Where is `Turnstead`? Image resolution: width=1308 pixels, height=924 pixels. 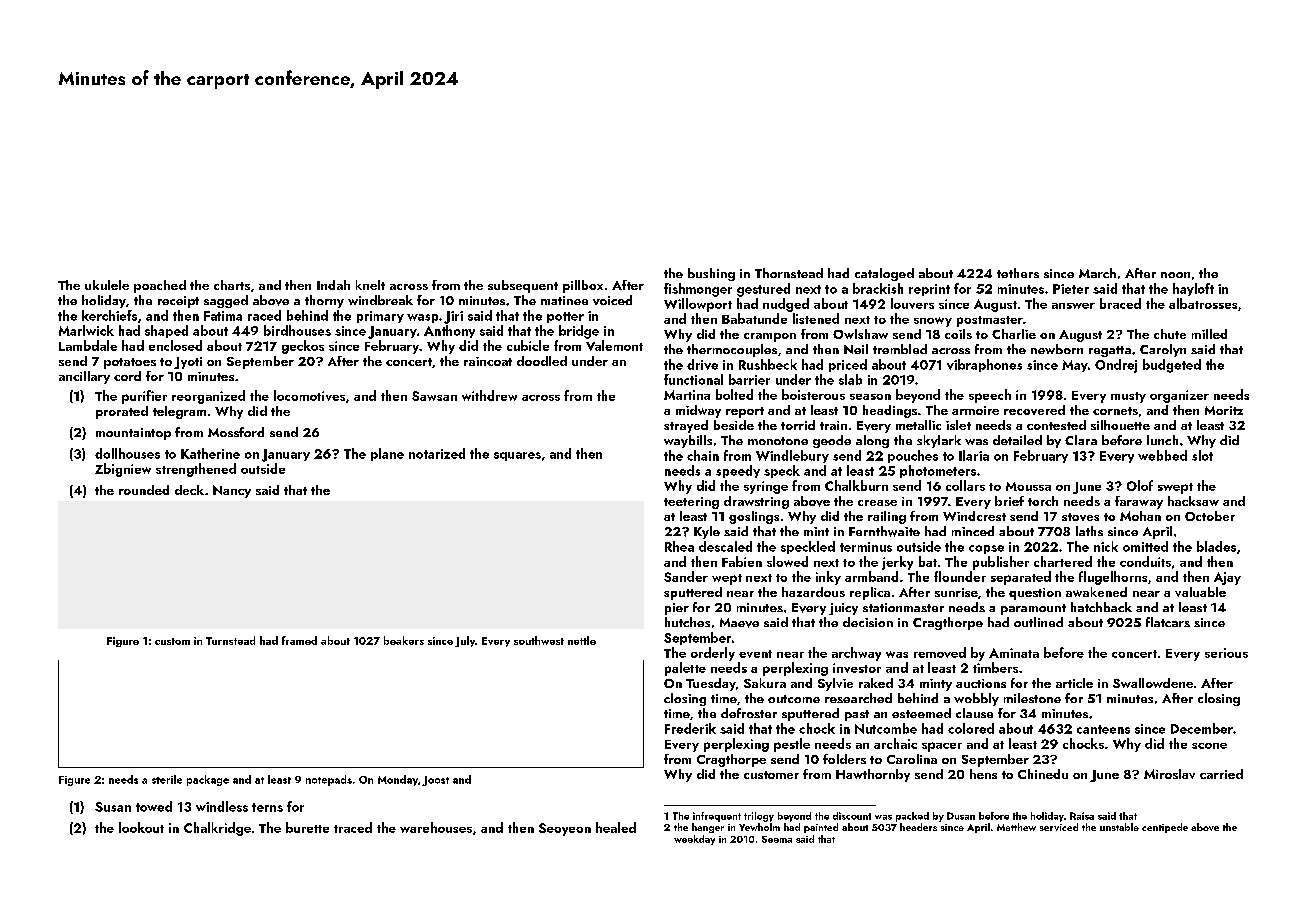
Turnstead is located at coordinates (230, 640).
